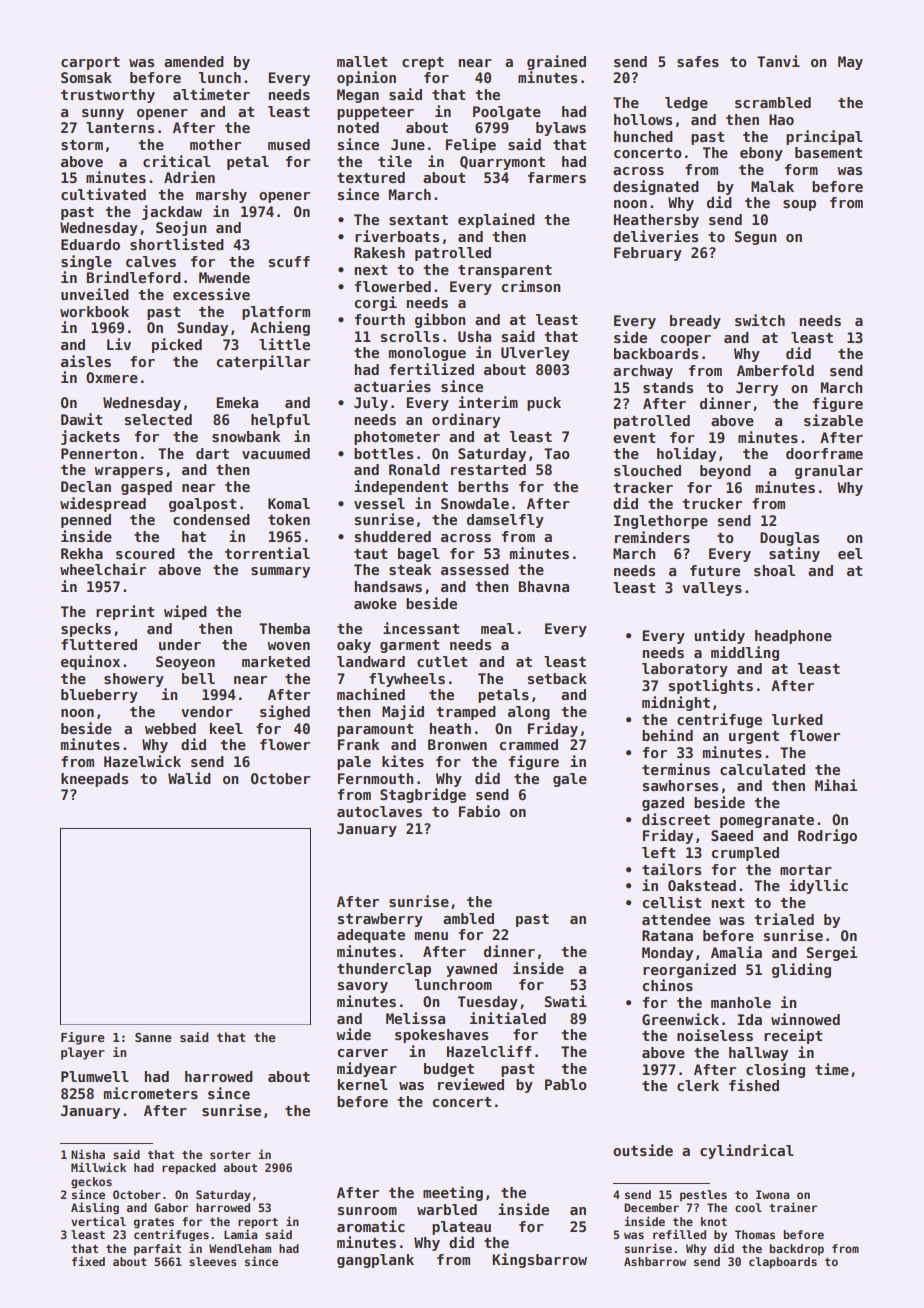 This screenshot has height=1308, width=924. I want to click on Dawit, so click(82, 419).
